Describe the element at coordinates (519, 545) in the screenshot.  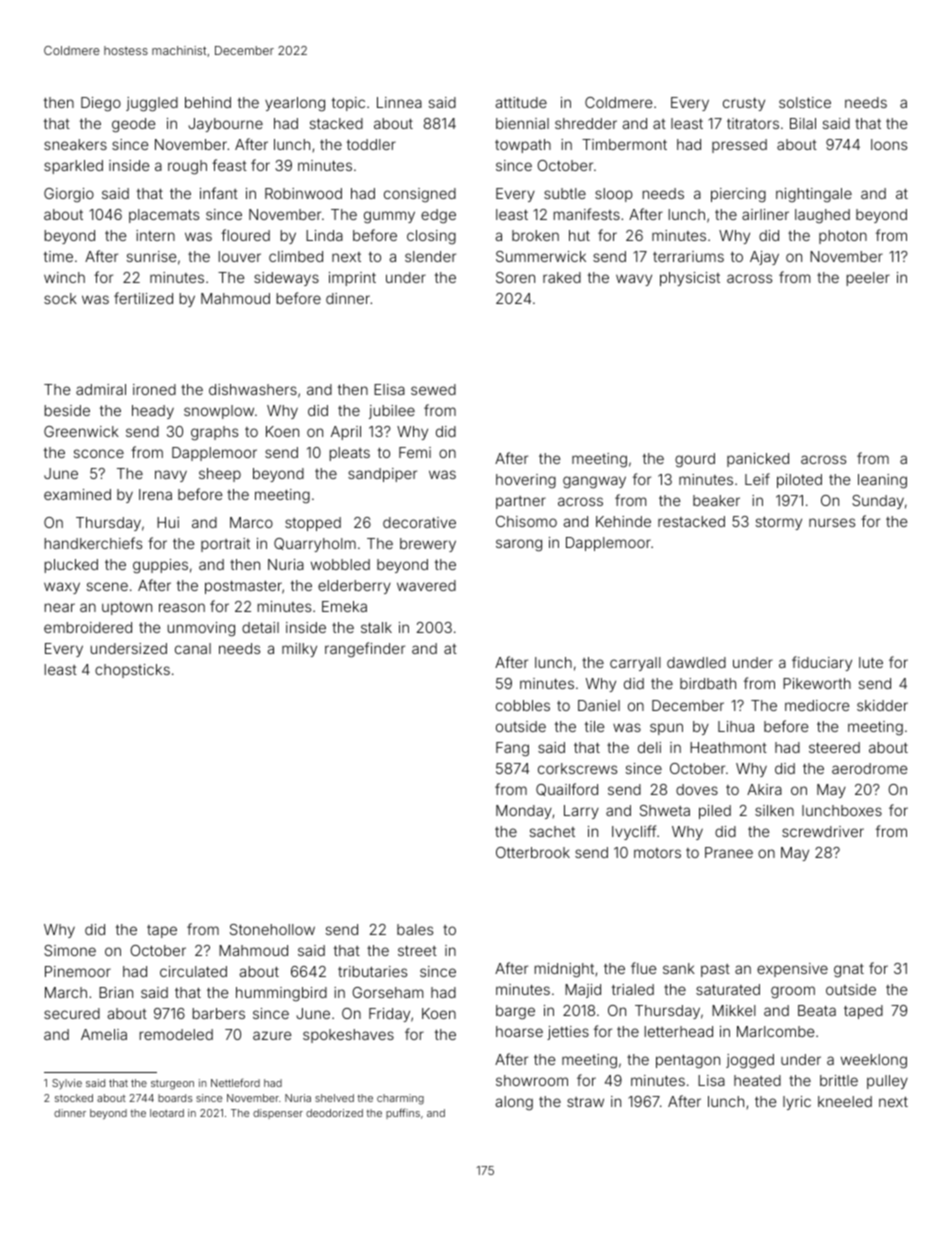
I see `sarong` at that location.
